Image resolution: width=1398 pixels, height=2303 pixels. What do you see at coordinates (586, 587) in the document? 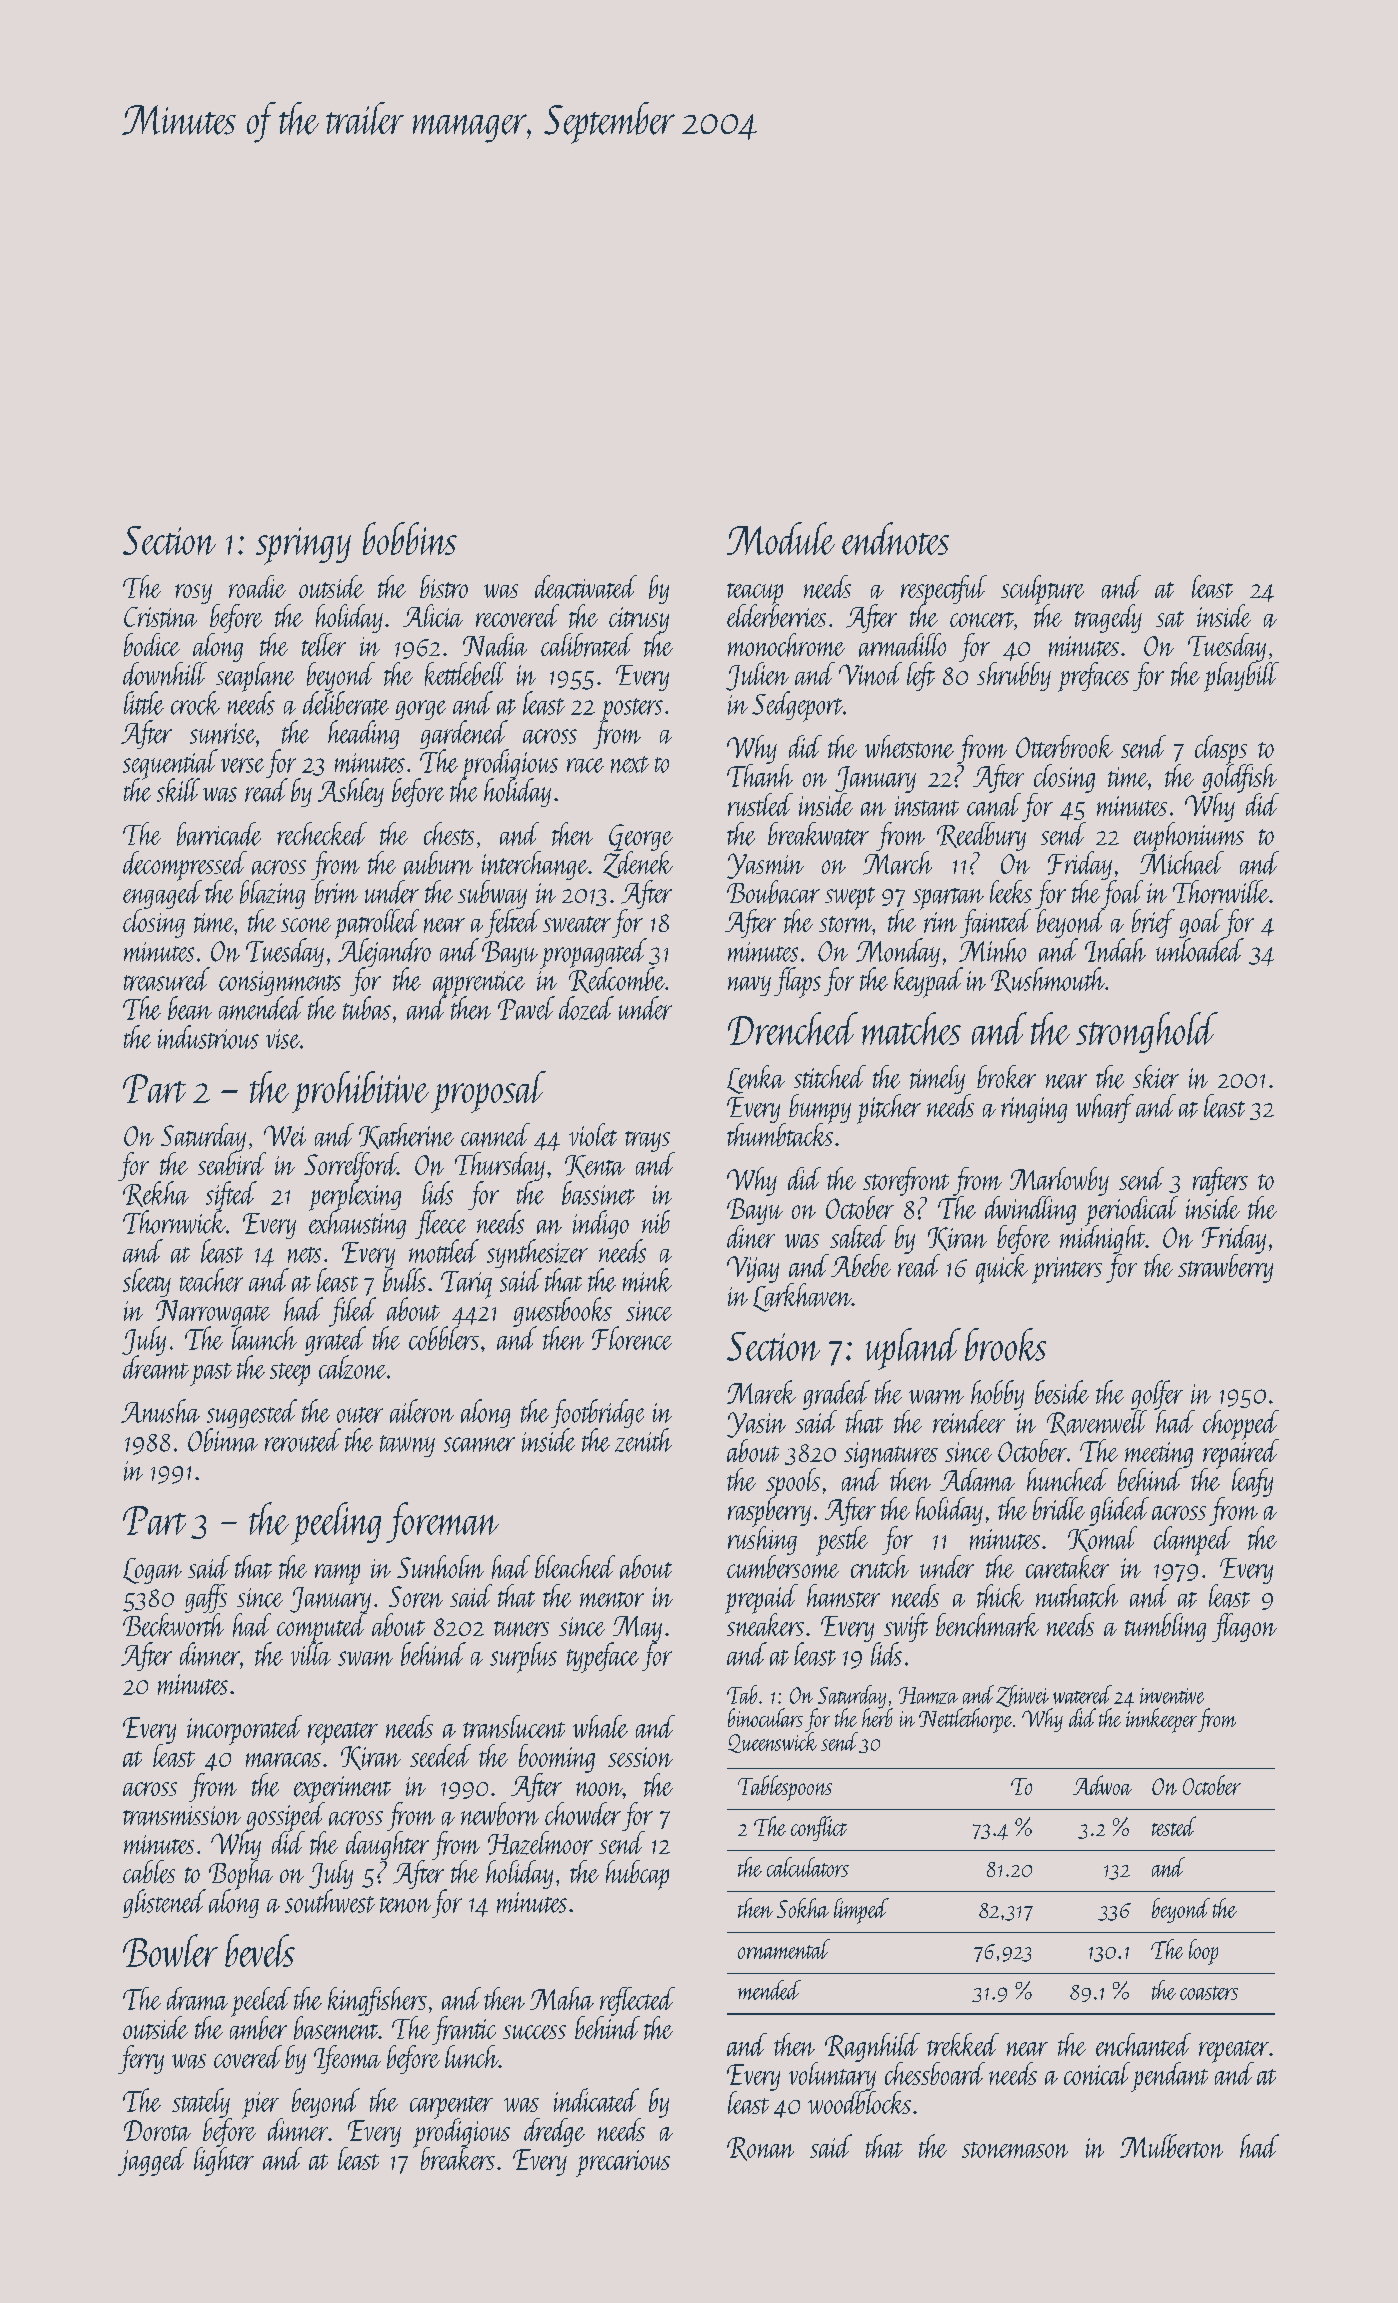
I see `deactivated` at bounding box center [586, 587].
